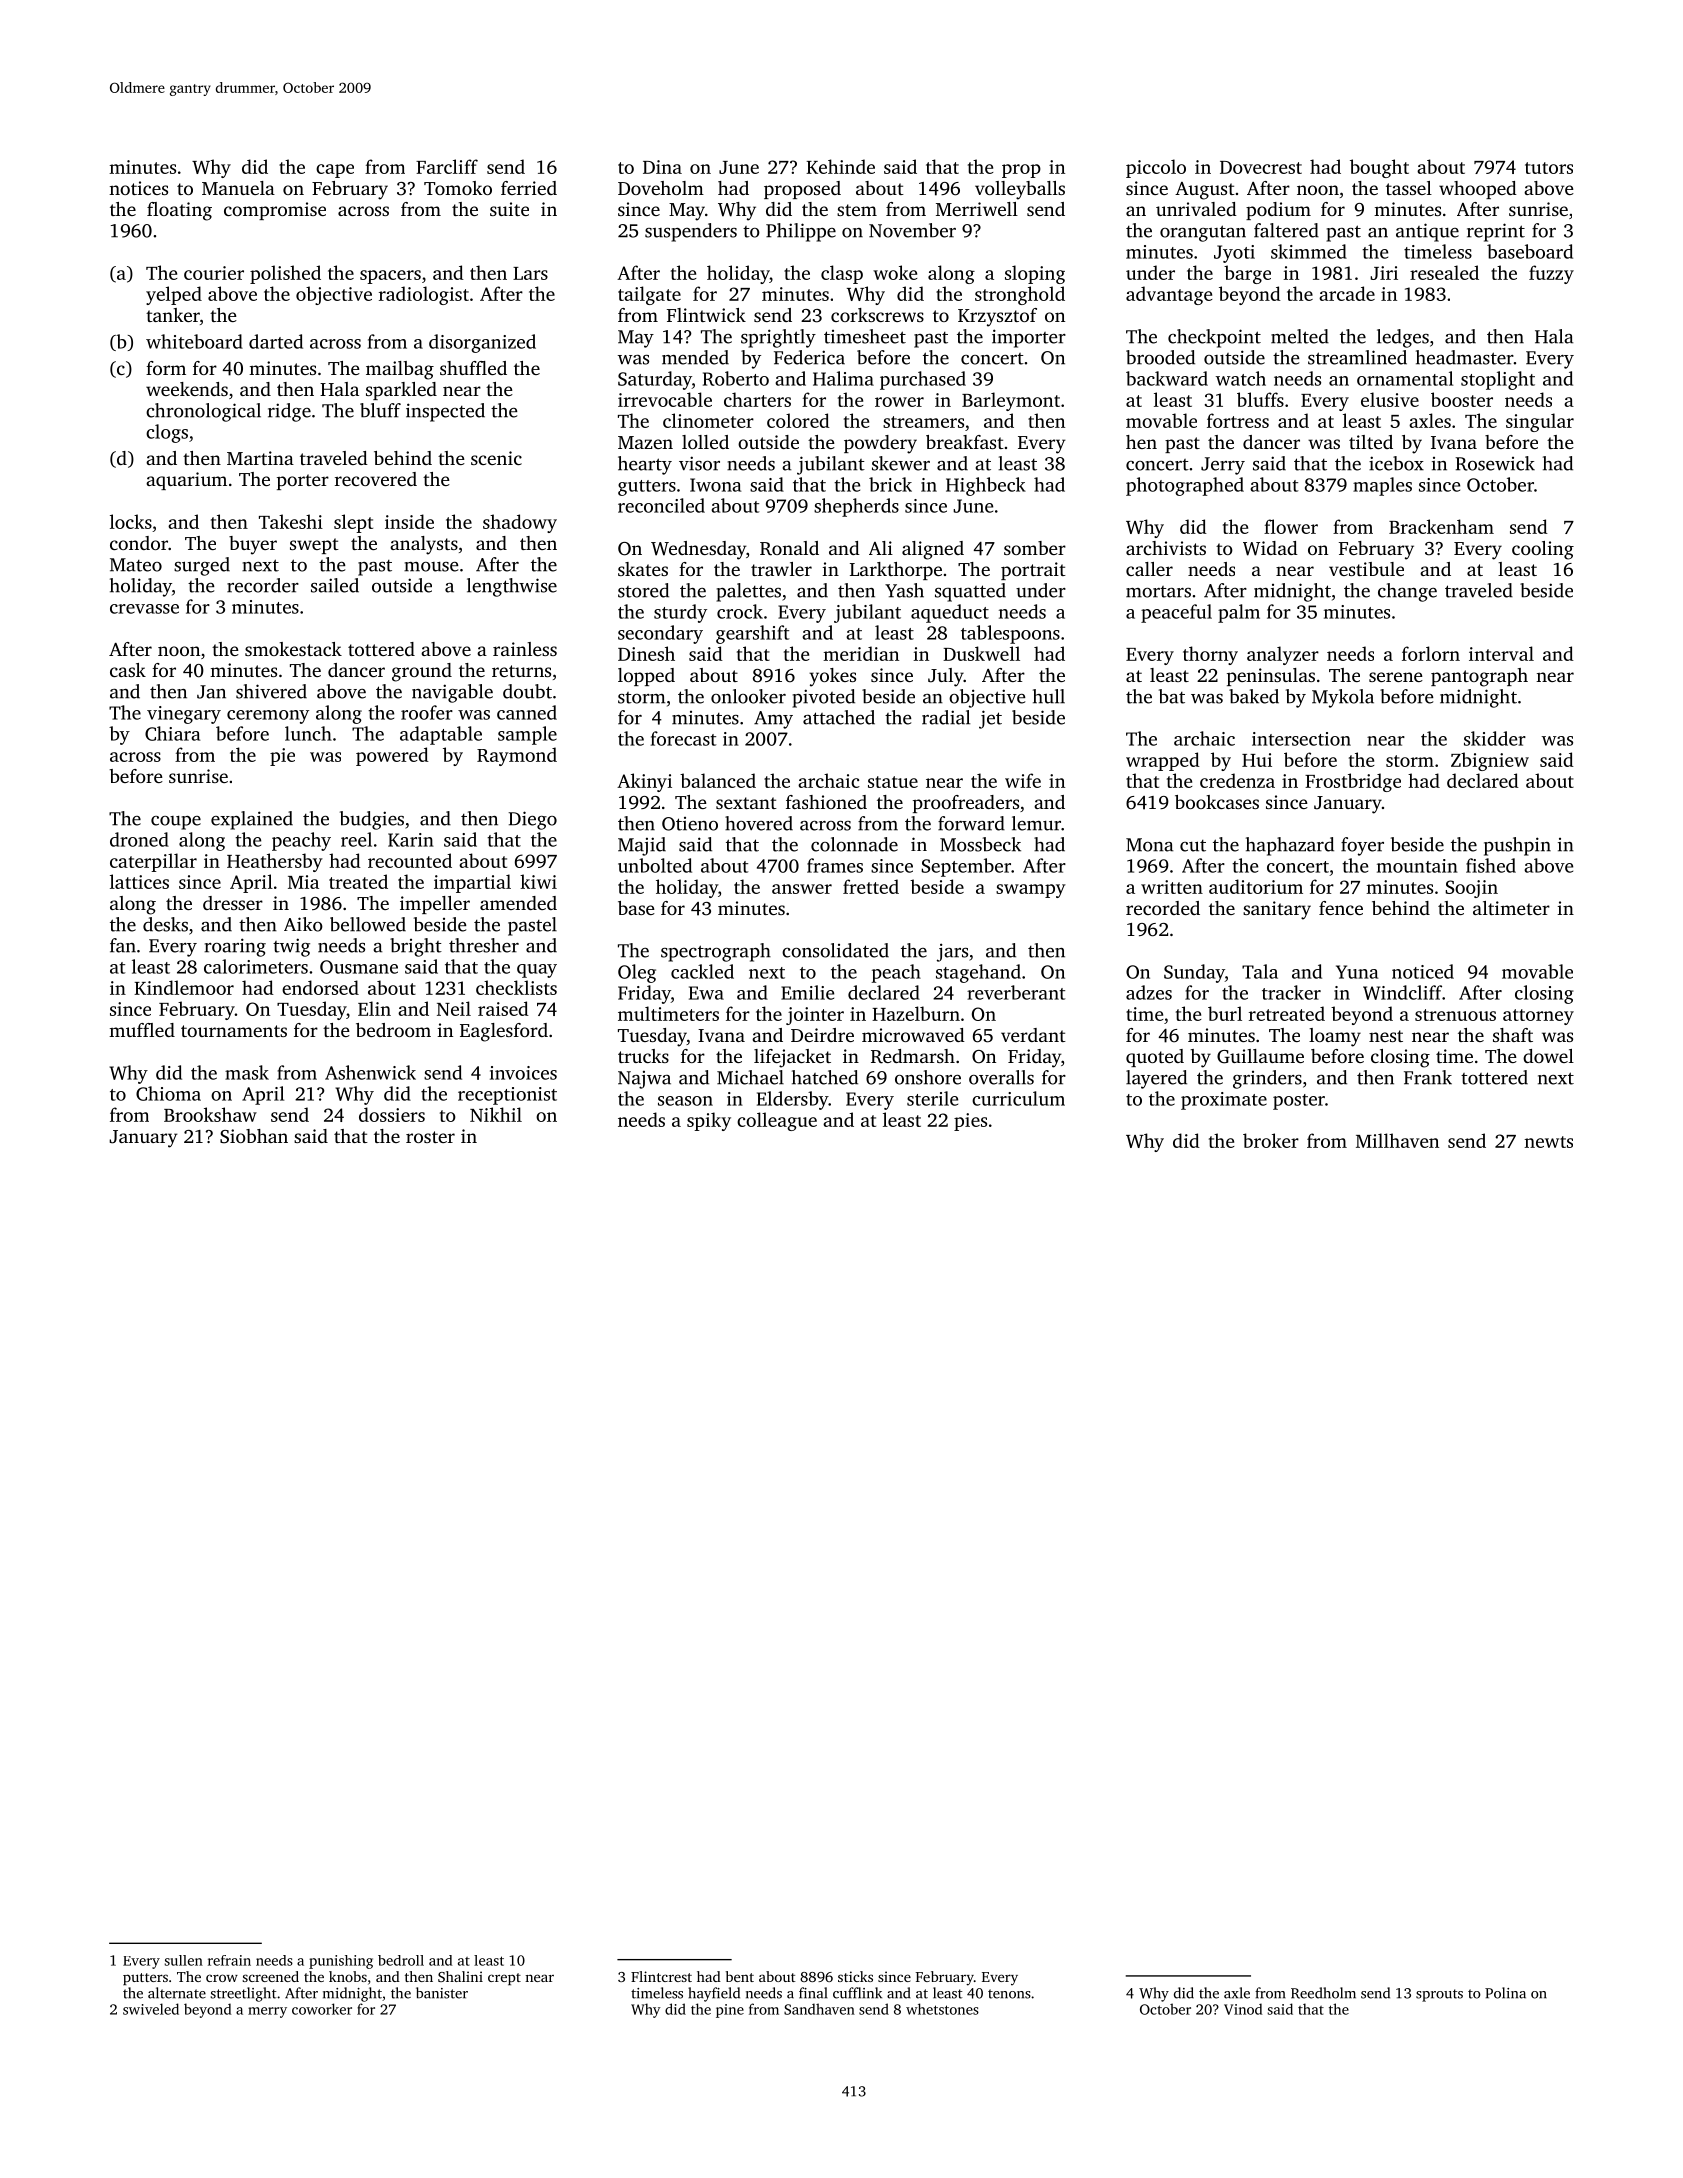  What do you see at coordinates (1271, 1140) in the document?
I see `broker` at bounding box center [1271, 1140].
